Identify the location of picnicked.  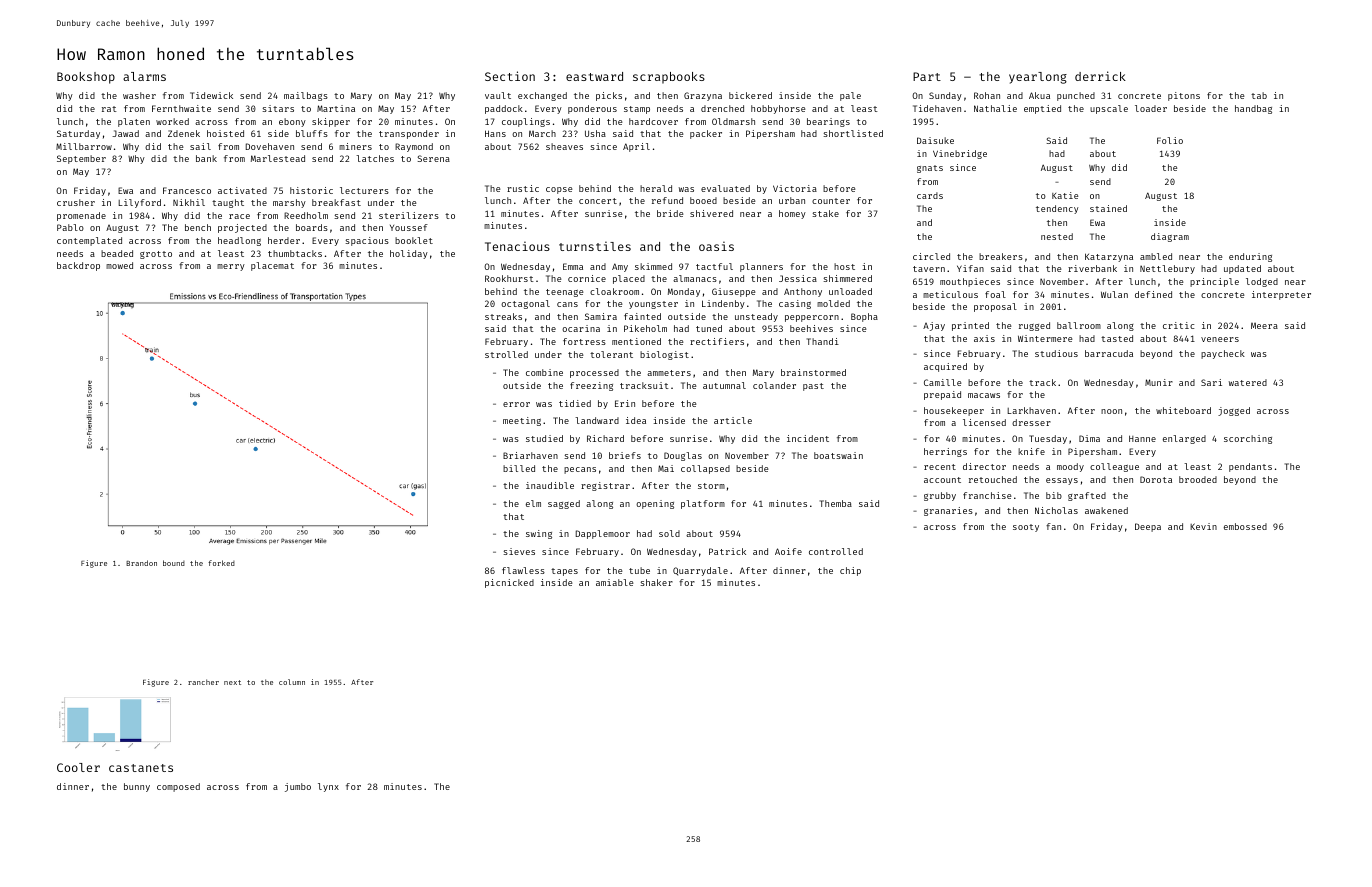
(509, 583).
